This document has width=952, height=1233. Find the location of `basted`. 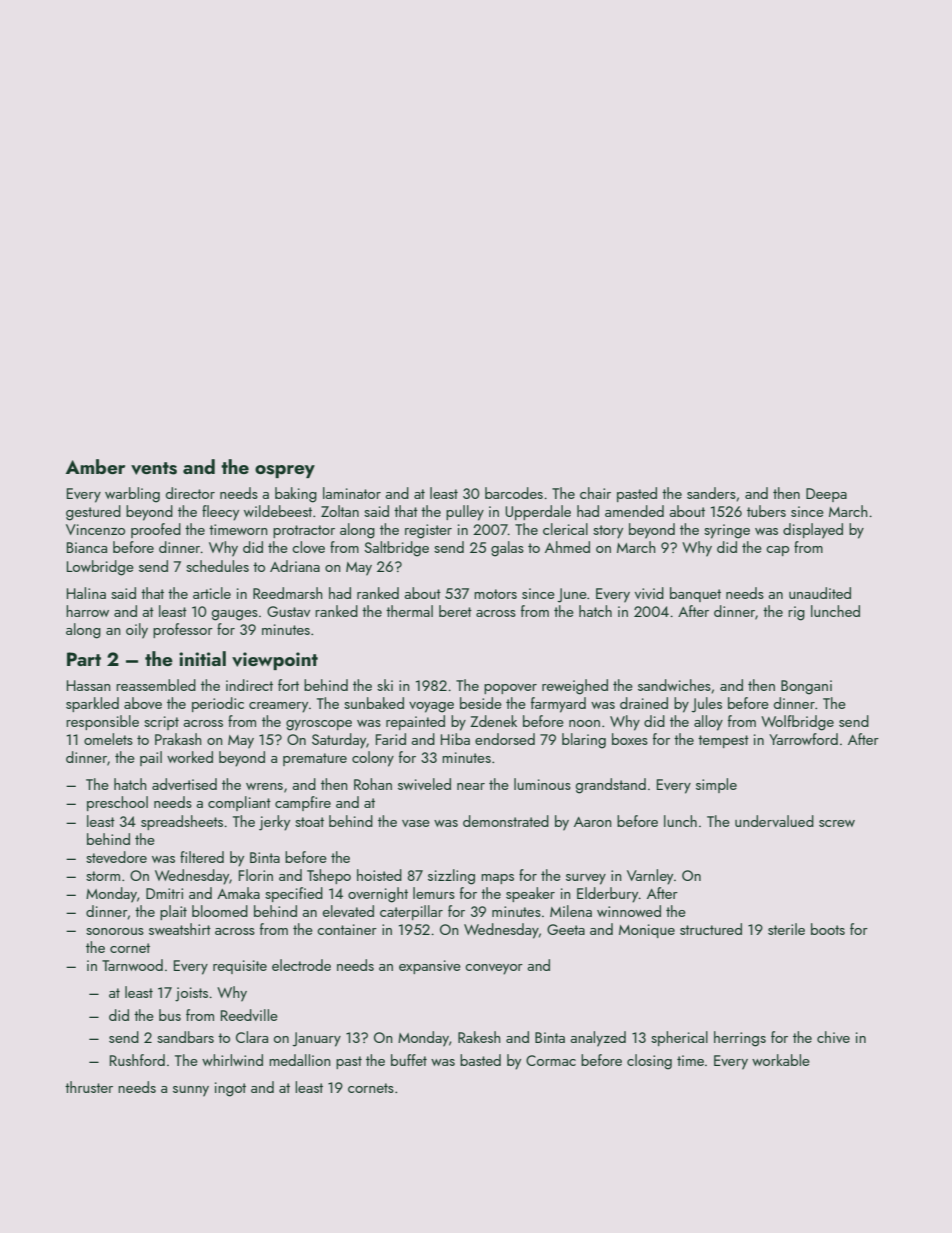

basted is located at coordinates (480, 1060).
